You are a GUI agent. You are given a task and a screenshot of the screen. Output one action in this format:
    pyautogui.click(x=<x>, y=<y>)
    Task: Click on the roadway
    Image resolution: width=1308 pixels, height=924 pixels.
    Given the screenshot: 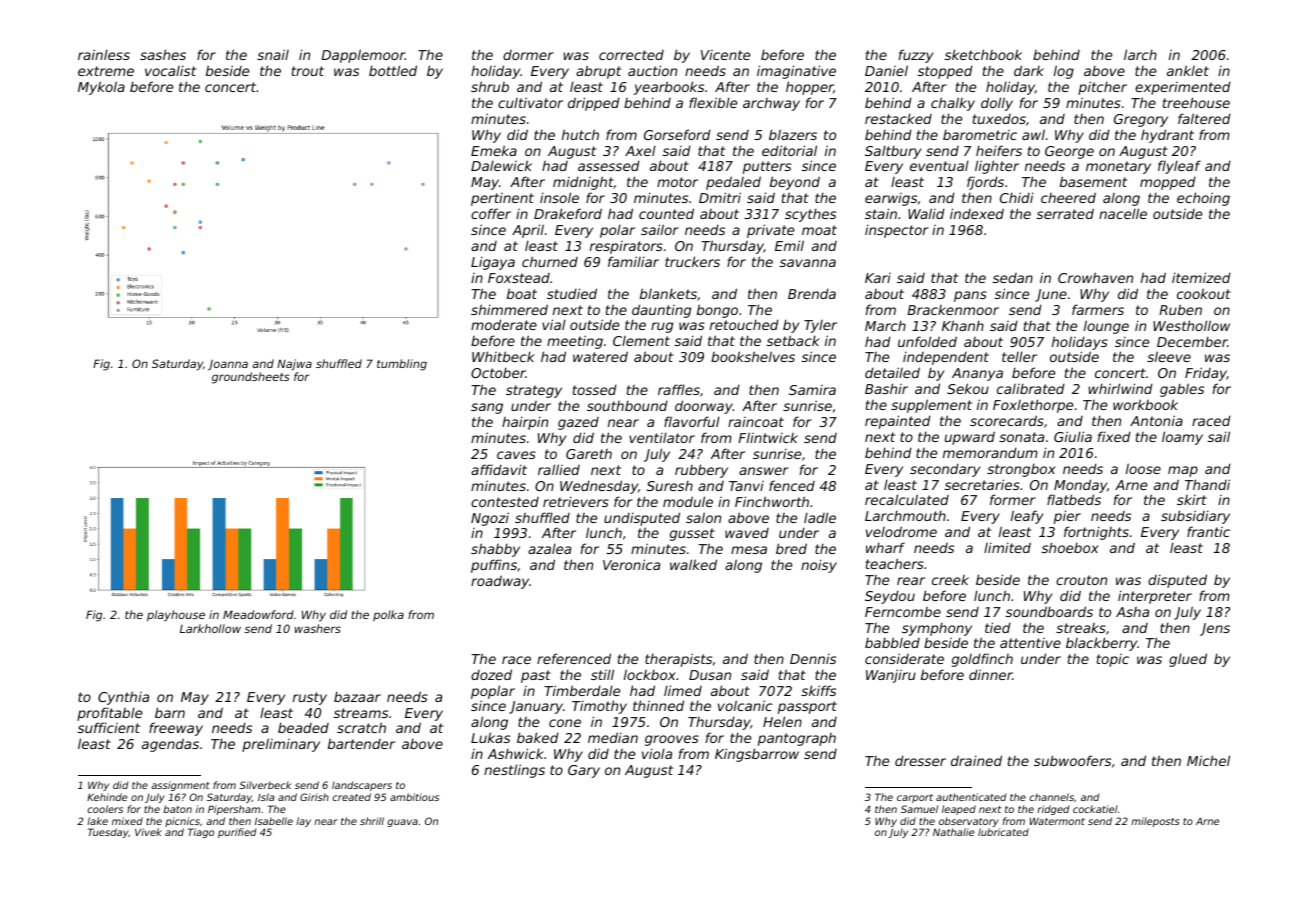 What is the action you would take?
    pyautogui.click(x=500, y=582)
